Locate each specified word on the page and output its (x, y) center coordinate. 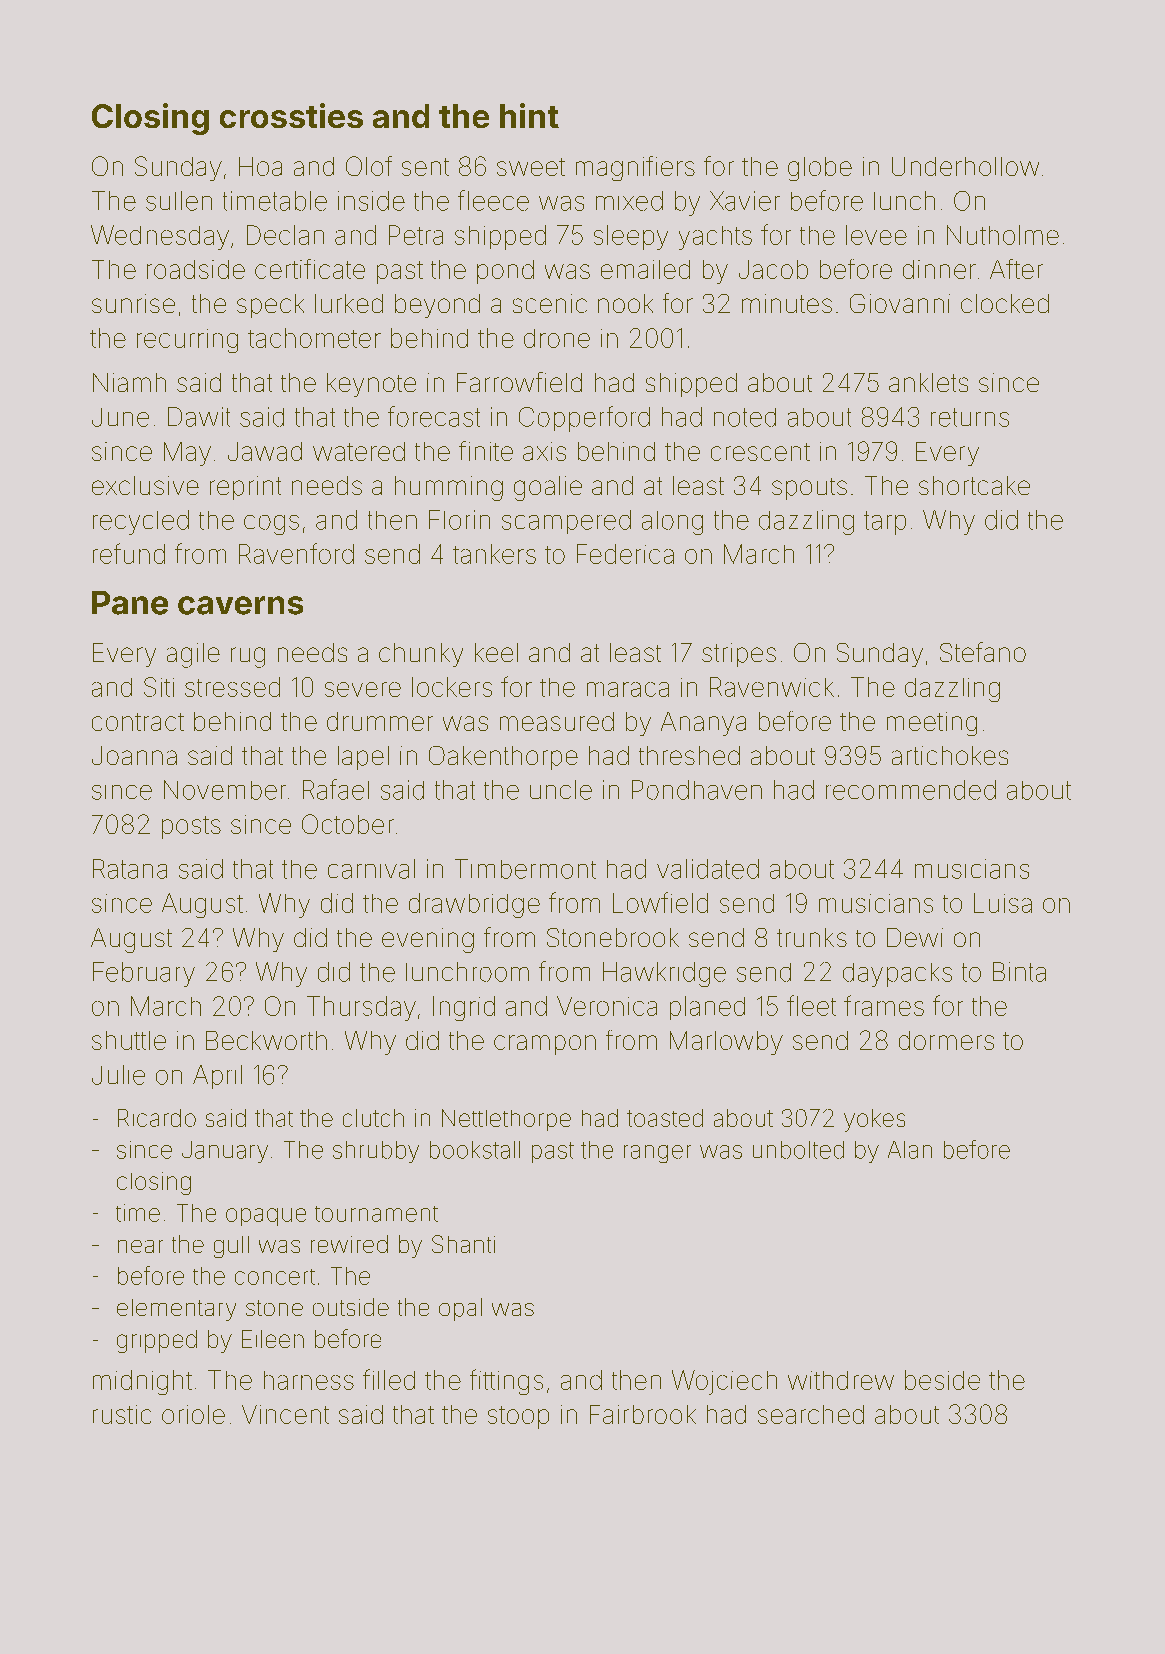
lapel (363, 758)
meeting (932, 724)
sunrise (133, 303)
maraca (628, 689)
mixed (629, 201)
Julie (118, 1075)
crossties (291, 115)
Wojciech (724, 1382)
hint (529, 115)
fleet (811, 1005)
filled (389, 1379)
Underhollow (965, 166)
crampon (545, 1045)
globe (820, 169)
